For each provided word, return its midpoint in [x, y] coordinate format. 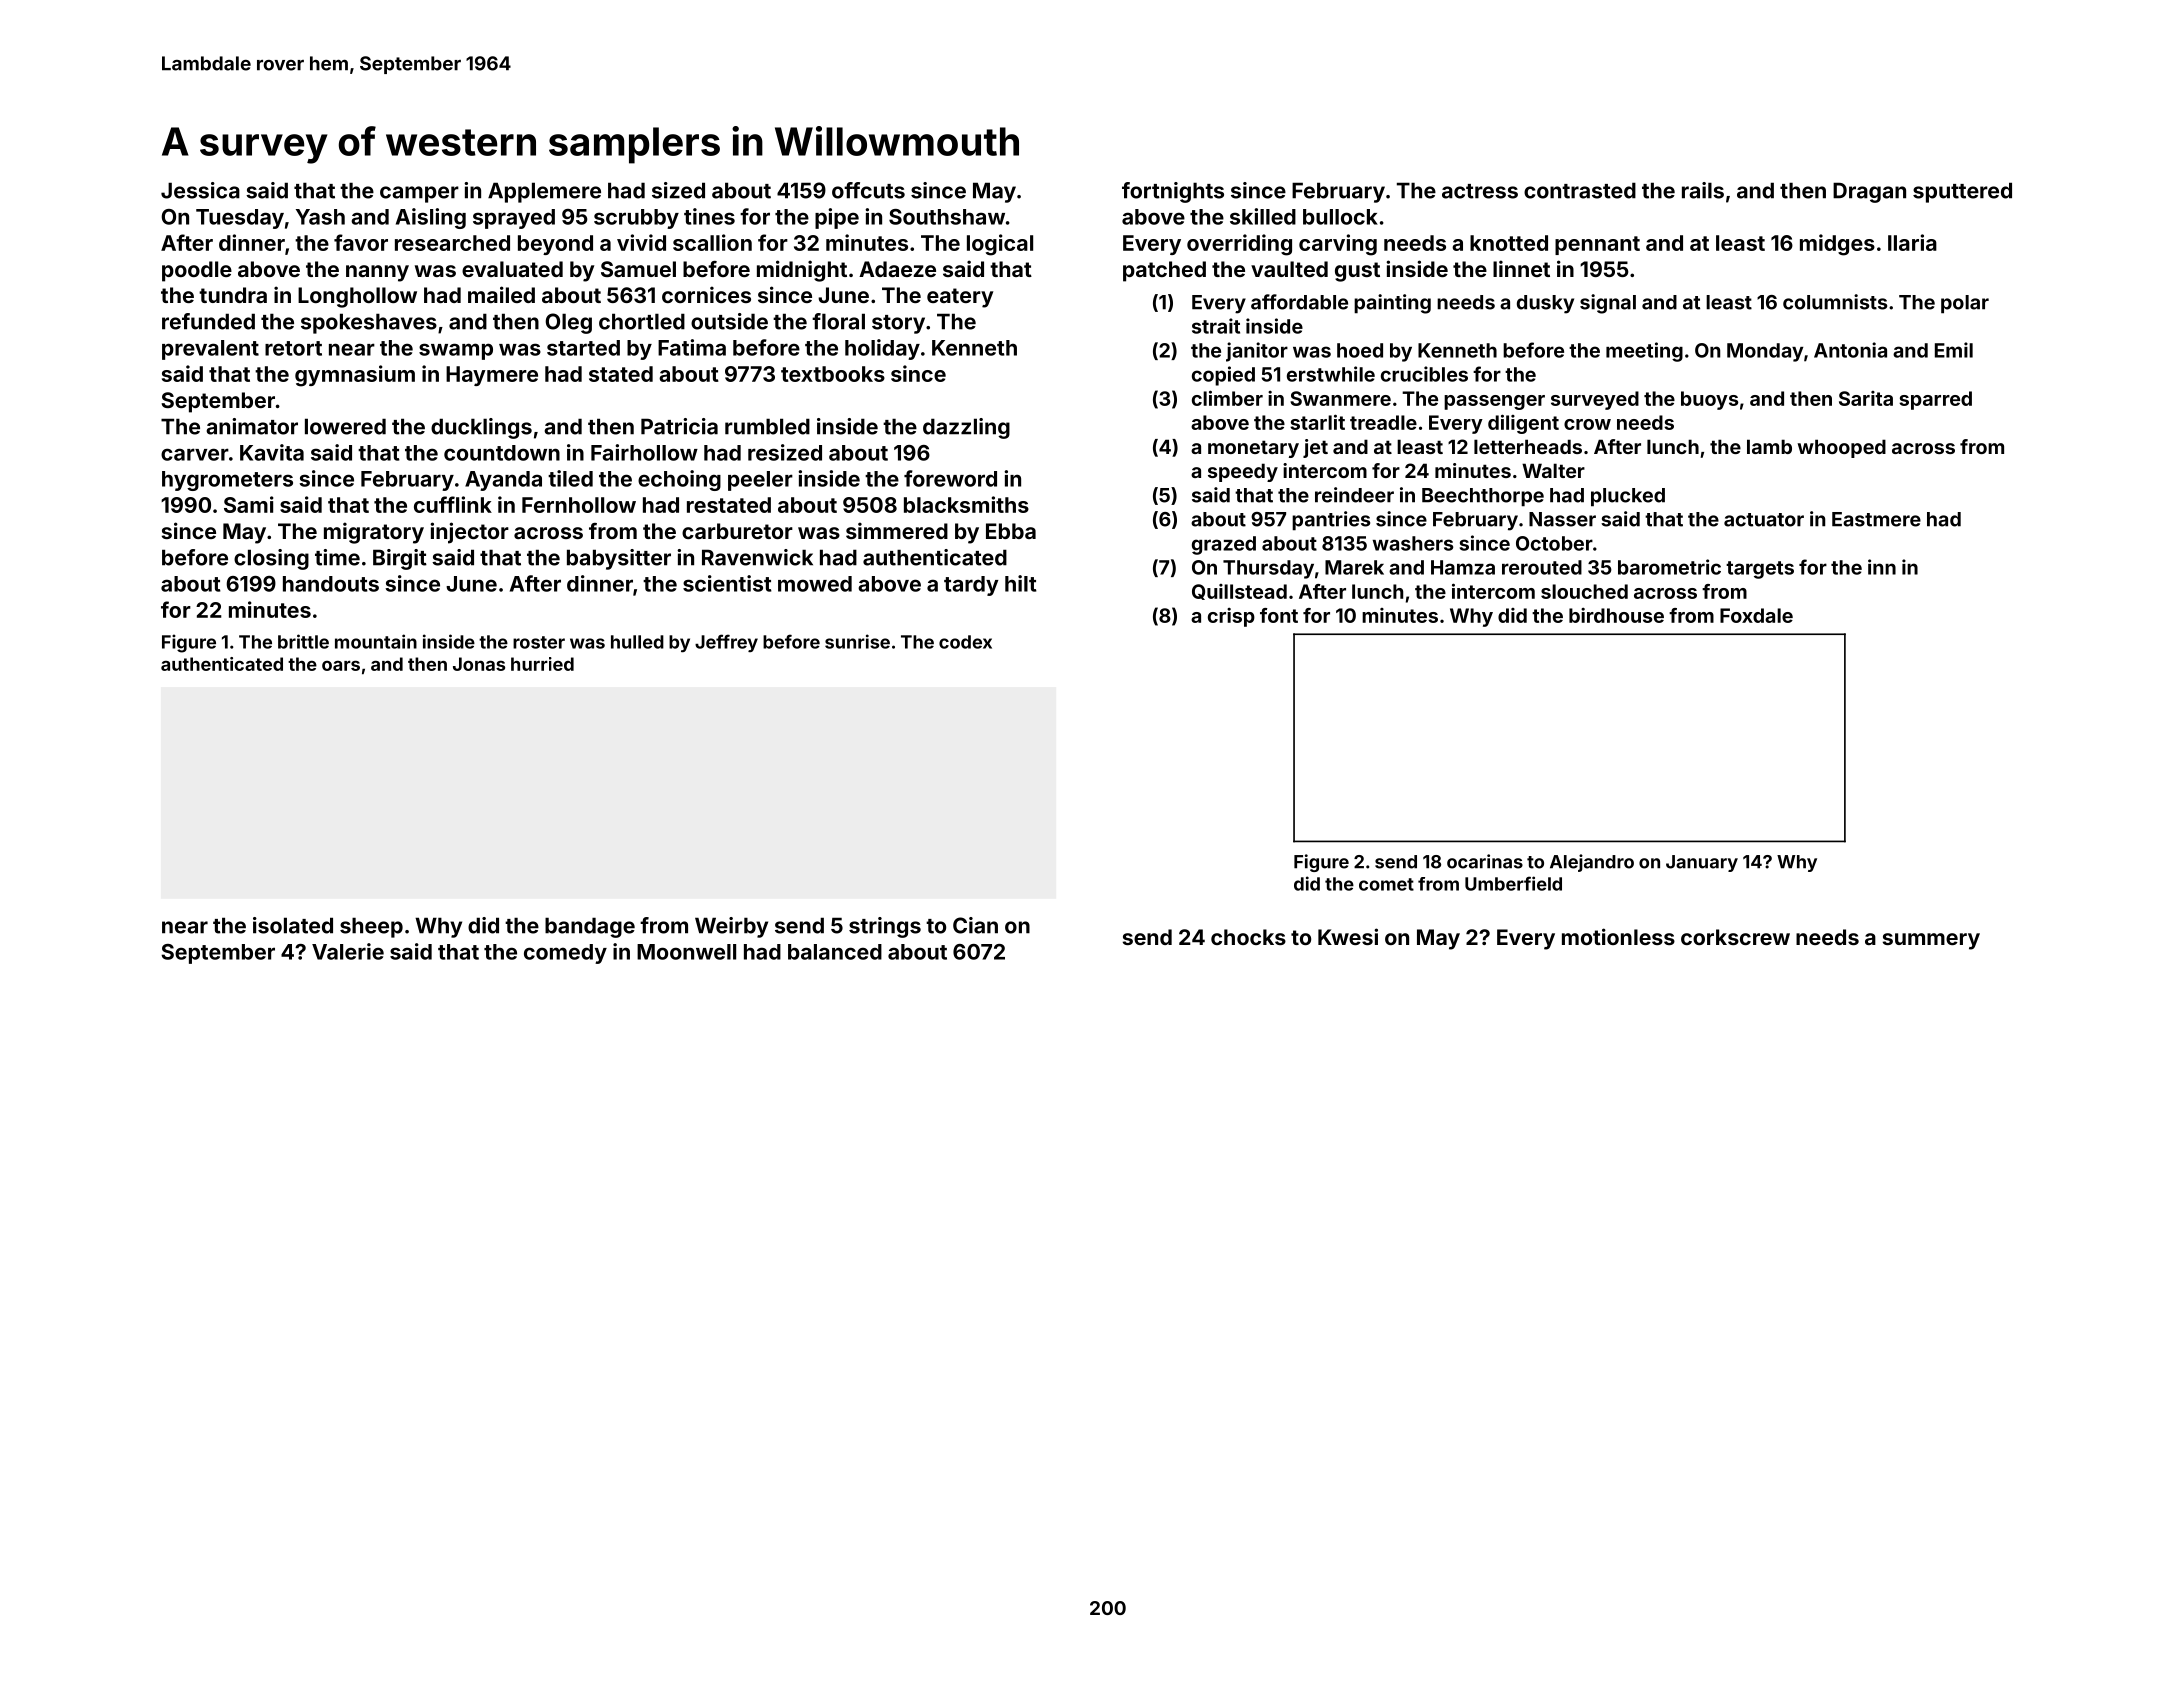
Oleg [568, 323]
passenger [1494, 402]
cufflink [453, 504]
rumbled [767, 426]
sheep [371, 927]
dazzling [966, 428]
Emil [1954, 350]
